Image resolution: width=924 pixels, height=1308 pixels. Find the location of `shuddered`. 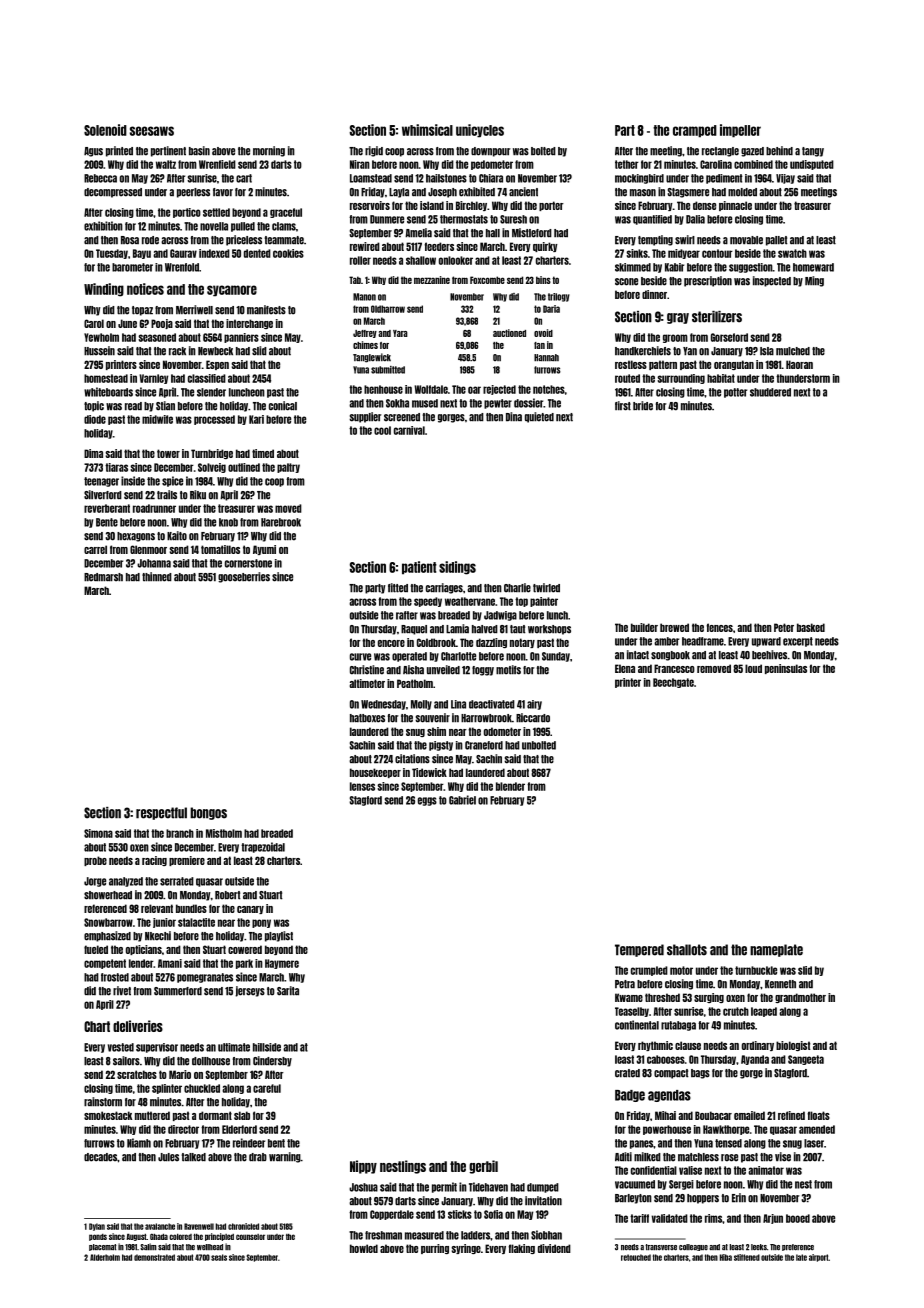

shuddered is located at coordinates (770, 392).
